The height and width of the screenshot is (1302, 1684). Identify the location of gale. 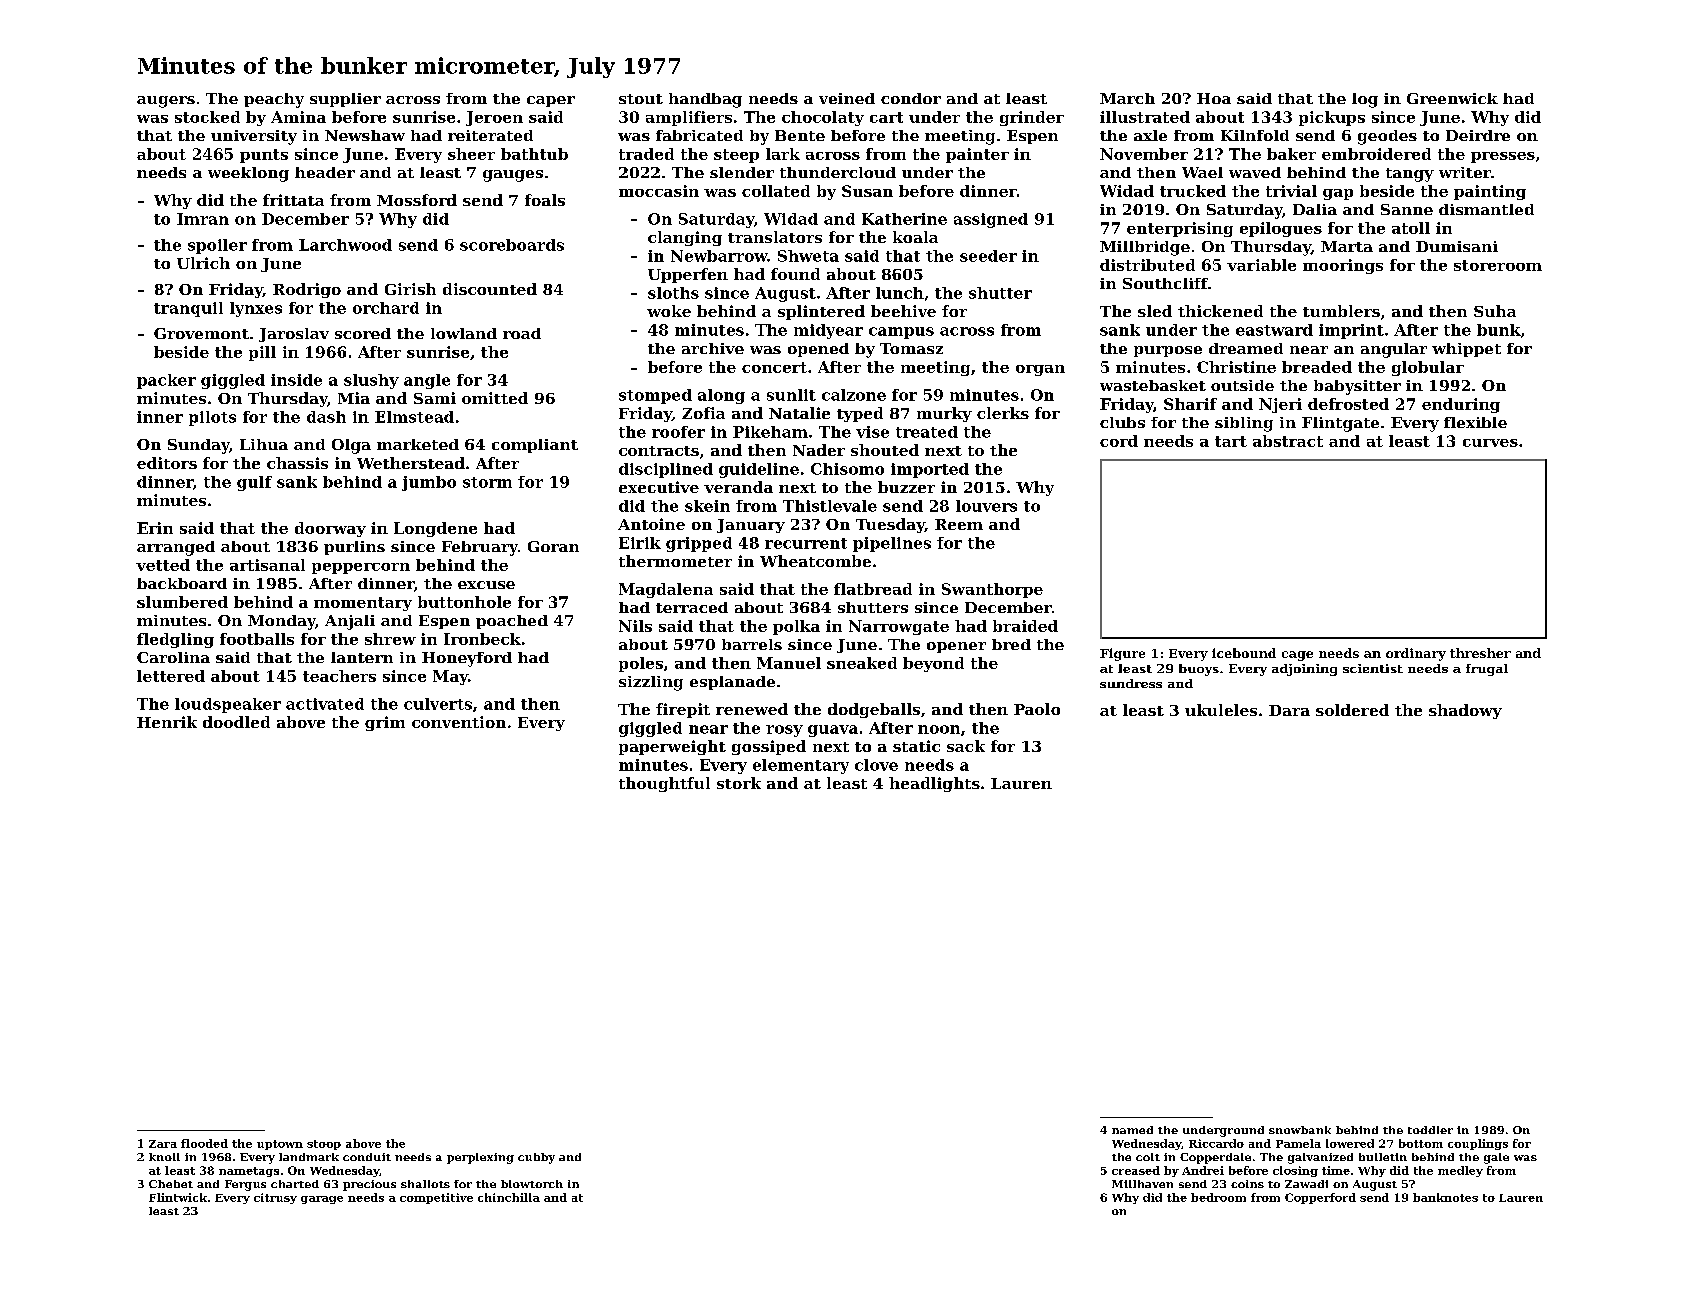
(1496, 1158).
